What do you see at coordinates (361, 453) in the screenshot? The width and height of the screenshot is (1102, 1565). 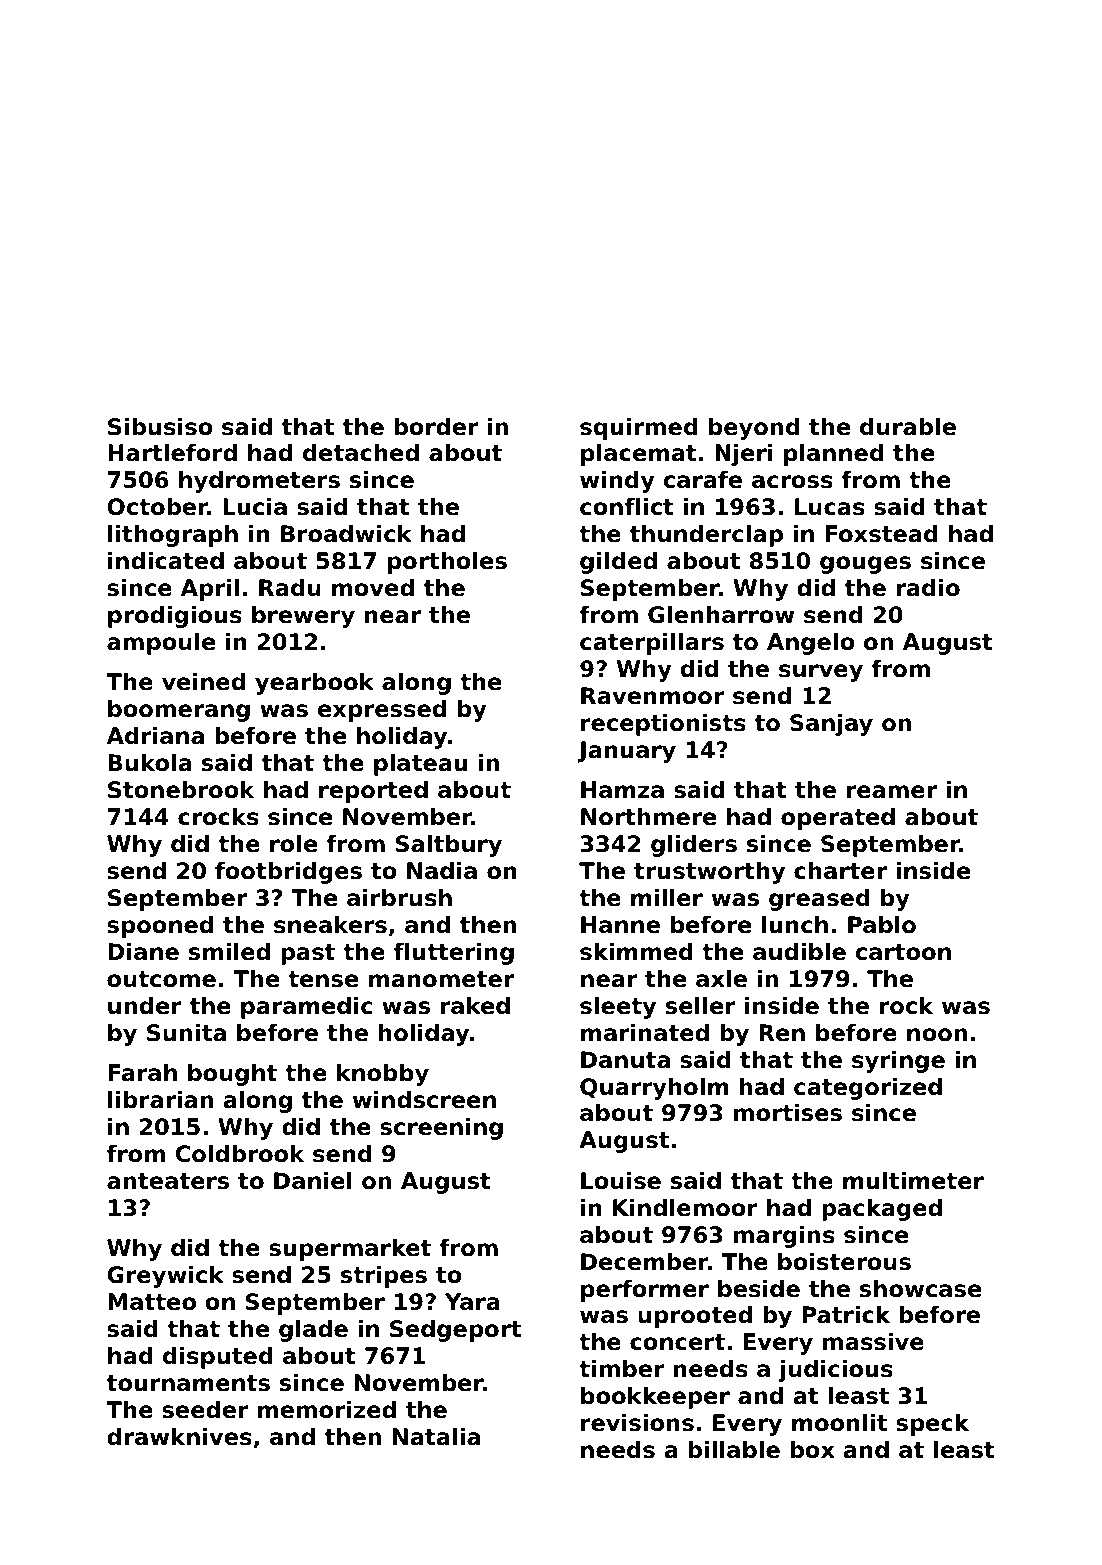 I see `detached` at bounding box center [361, 453].
